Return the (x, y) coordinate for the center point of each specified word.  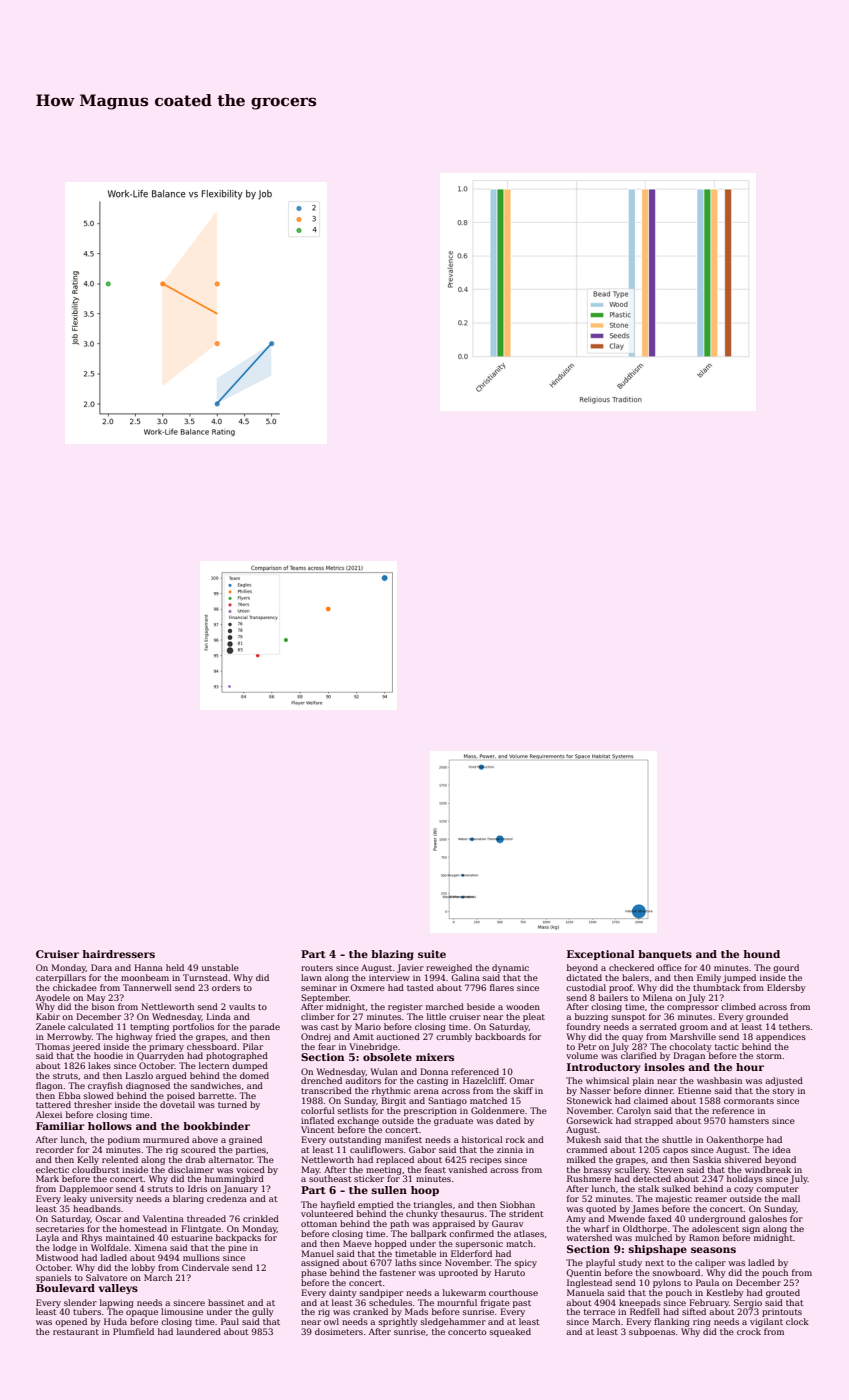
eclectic (52, 1169)
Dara (101, 967)
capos (675, 1151)
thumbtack (716, 987)
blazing (392, 955)
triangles (433, 1205)
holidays (745, 1179)
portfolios (193, 1027)
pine (237, 1249)
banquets (665, 955)
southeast (330, 1178)
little (436, 1016)
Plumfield (133, 1331)
